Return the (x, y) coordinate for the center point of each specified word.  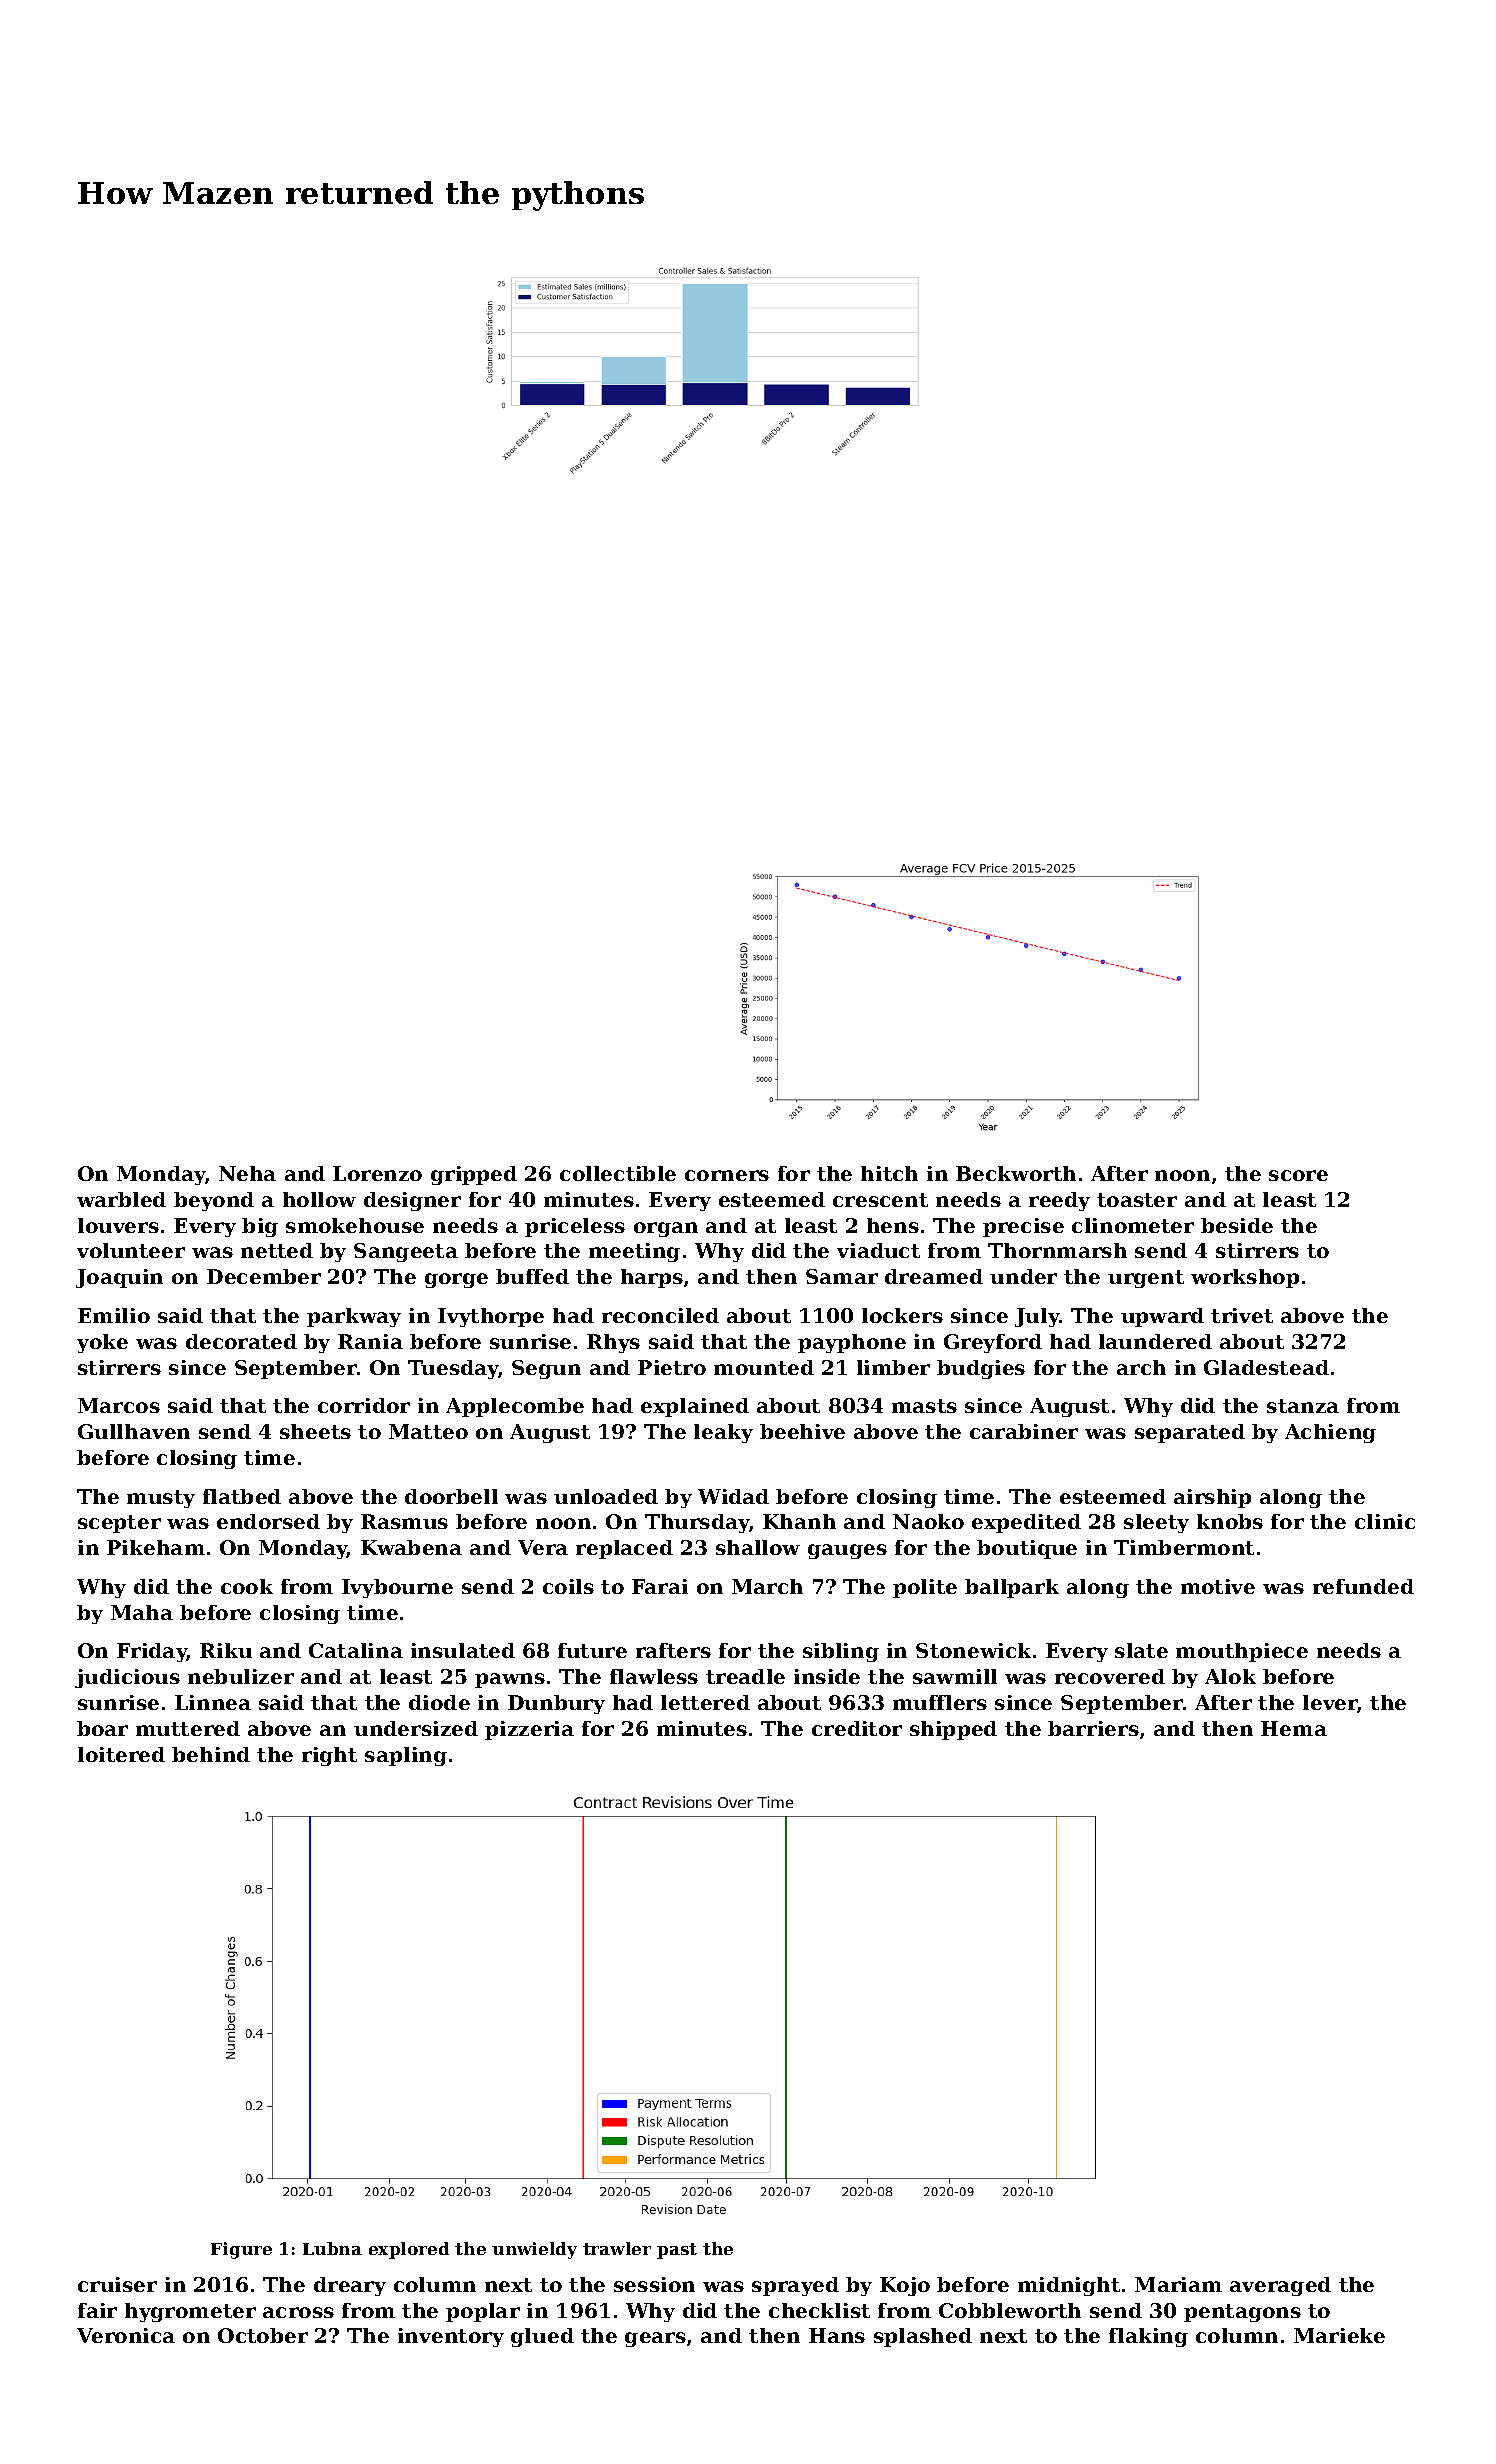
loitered (121, 1754)
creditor (857, 1728)
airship (1212, 1498)
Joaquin (119, 1278)
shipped (953, 1730)
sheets (315, 1431)
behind (211, 1754)
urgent (1146, 1279)
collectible (618, 1173)
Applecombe (515, 1407)
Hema (1294, 1728)
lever (1330, 1704)
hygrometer (190, 2312)
